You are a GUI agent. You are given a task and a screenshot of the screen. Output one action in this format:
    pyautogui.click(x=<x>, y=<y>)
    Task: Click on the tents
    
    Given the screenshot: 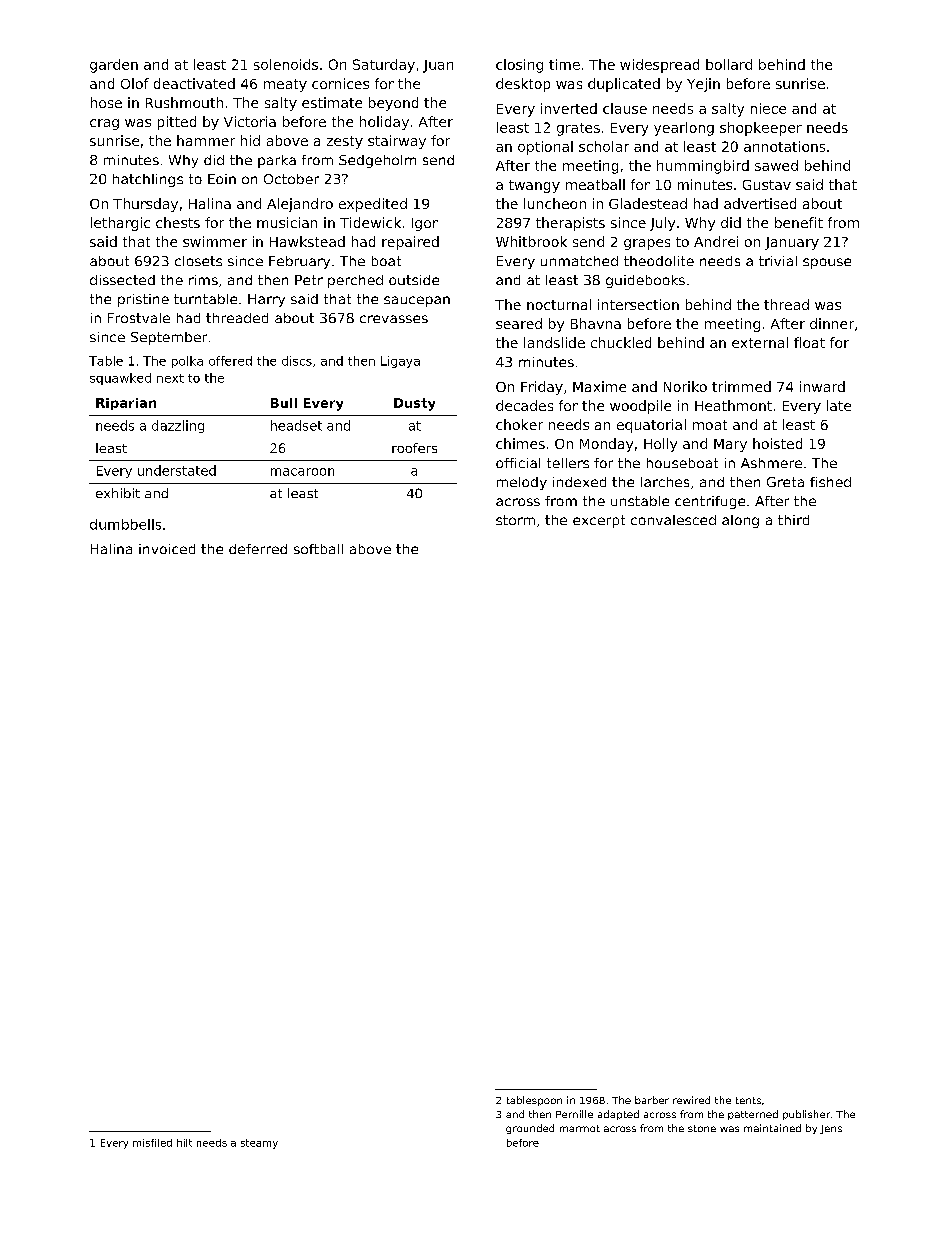 What is the action you would take?
    pyautogui.click(x=748, y=1100)
